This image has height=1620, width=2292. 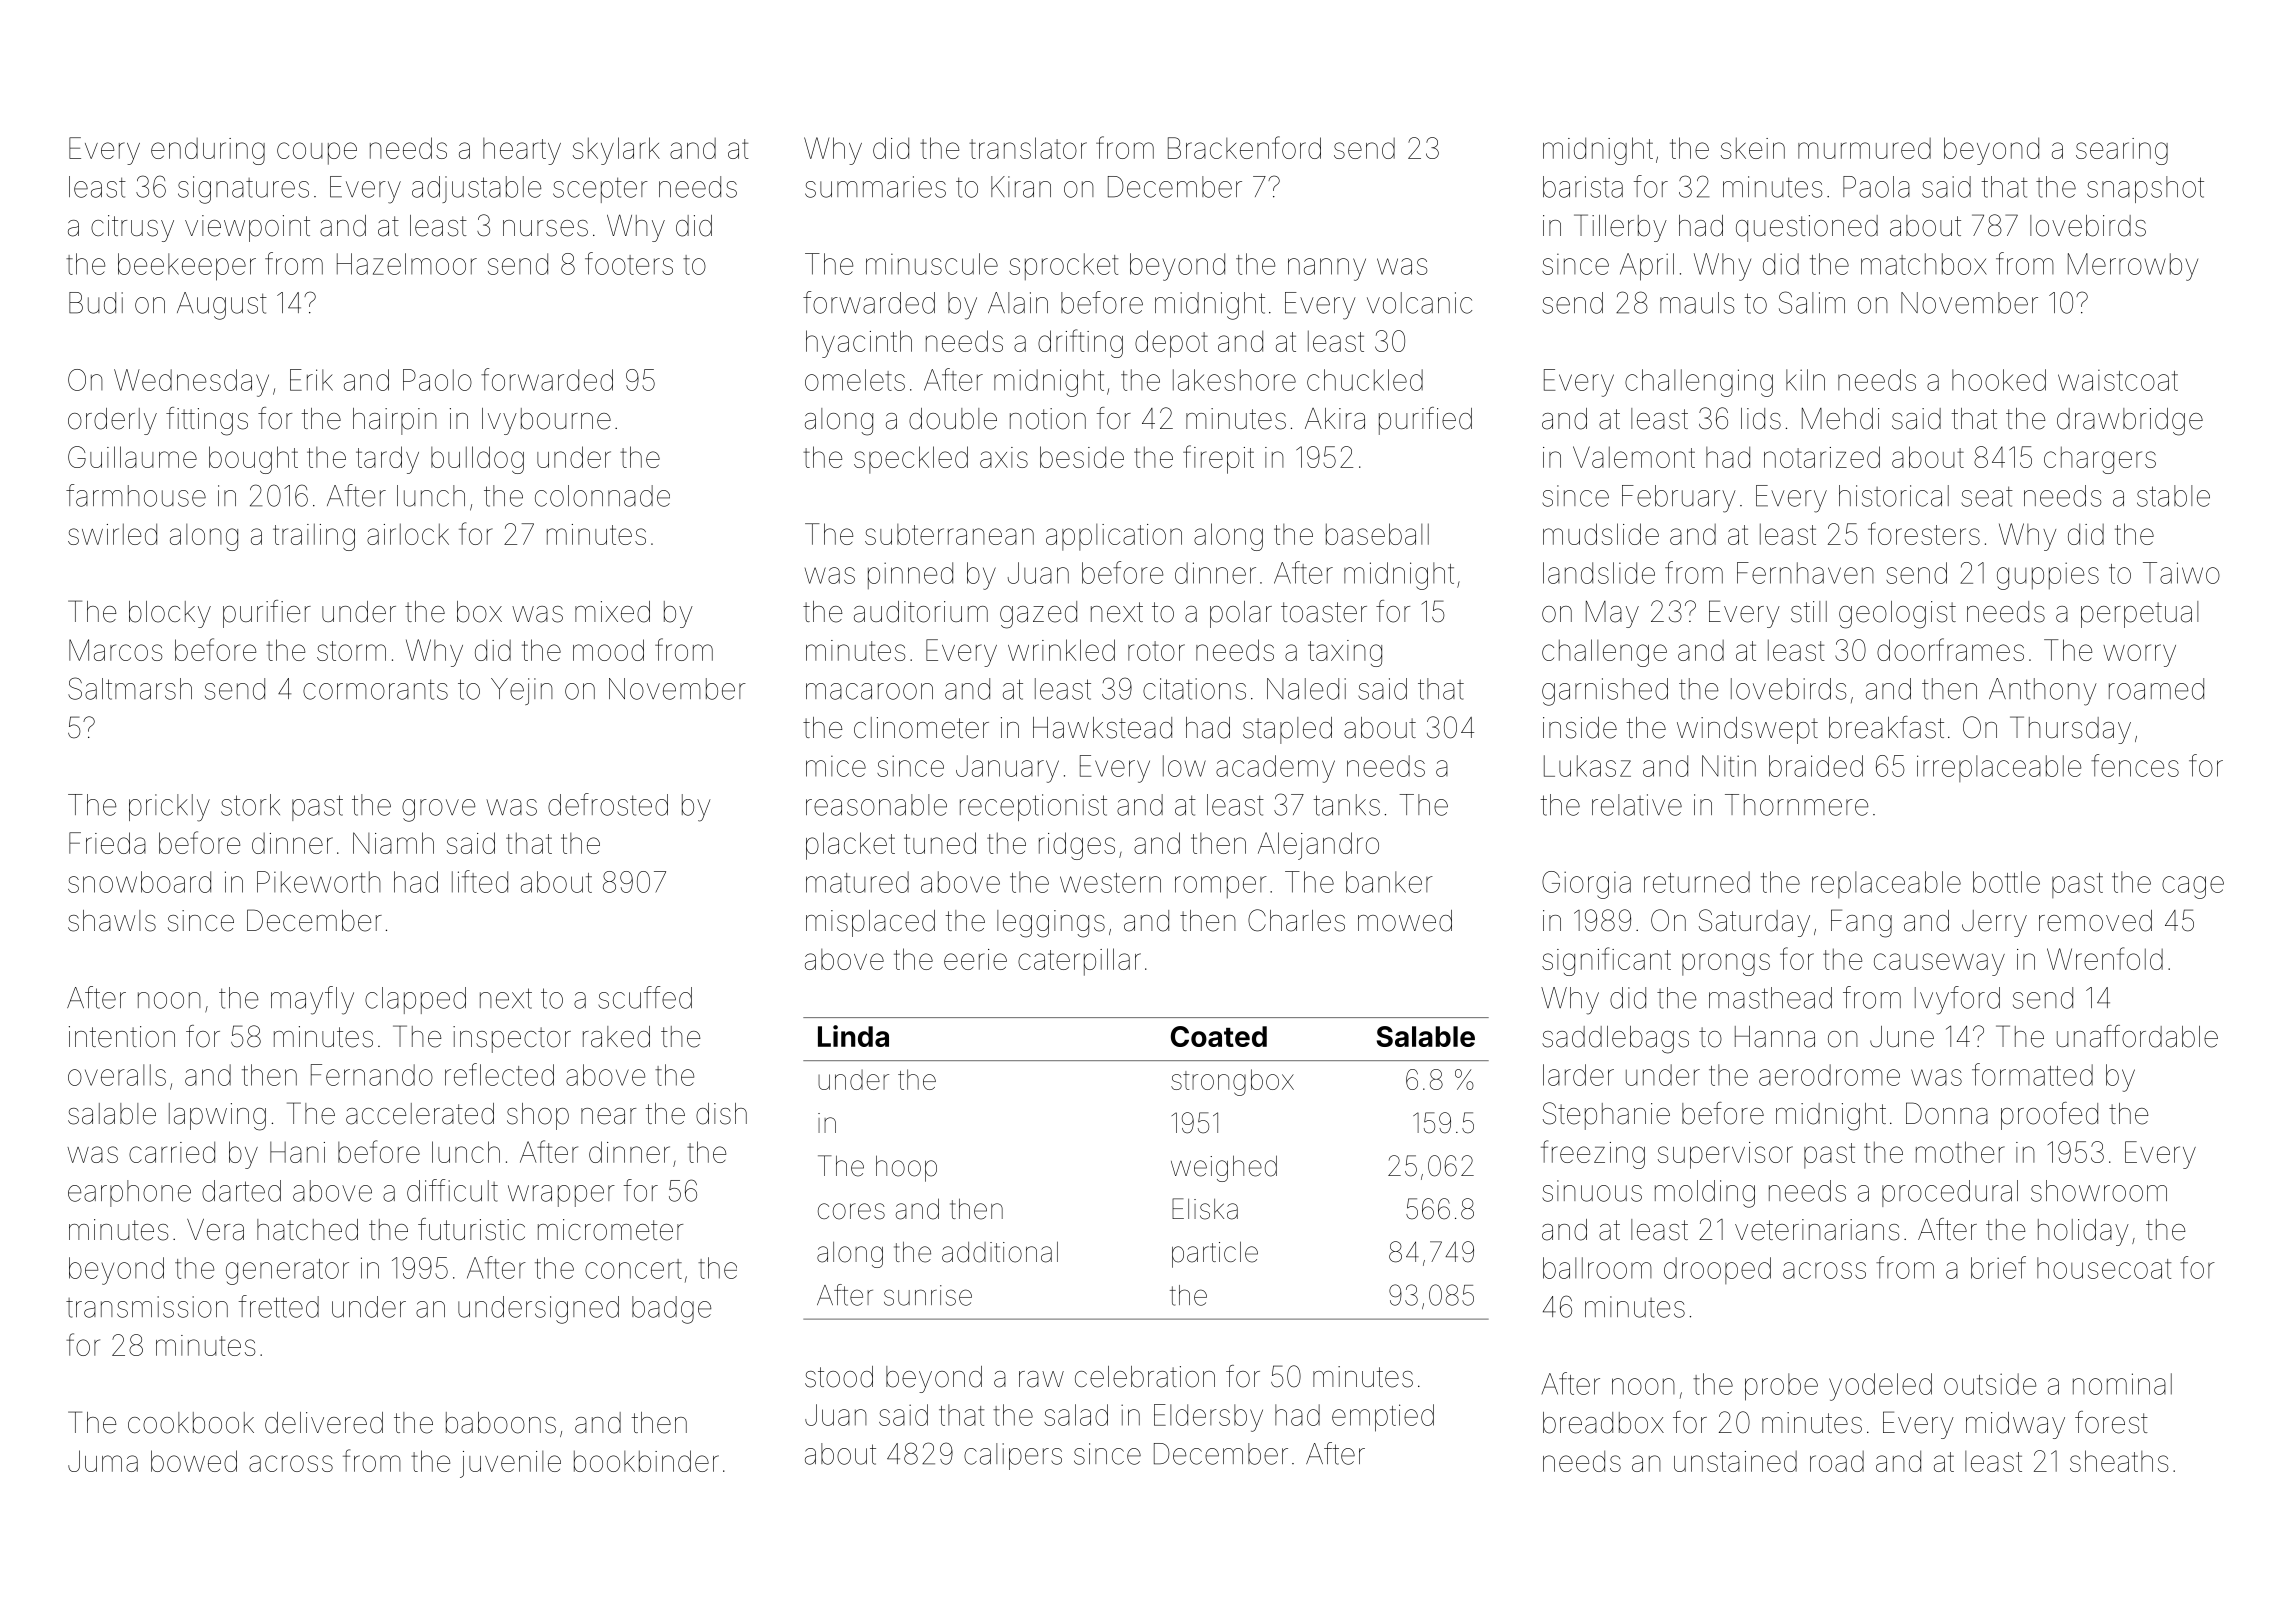 What do you see at coordinates (130, 688) in the image?
I see `Saltmarsh` at bounding box center [130, 688].
